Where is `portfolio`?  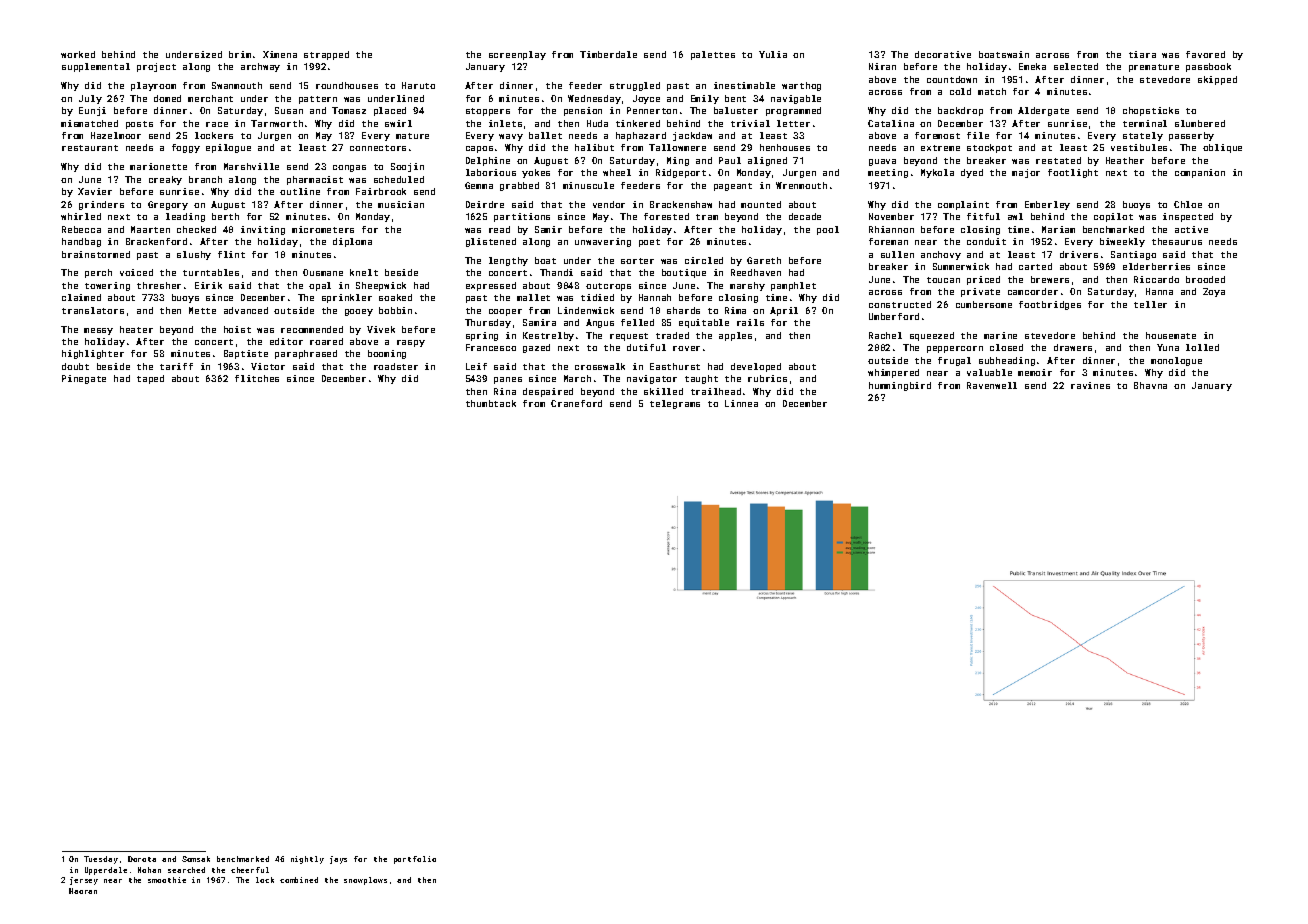
portfolio is located at coordinates (415, 860).
